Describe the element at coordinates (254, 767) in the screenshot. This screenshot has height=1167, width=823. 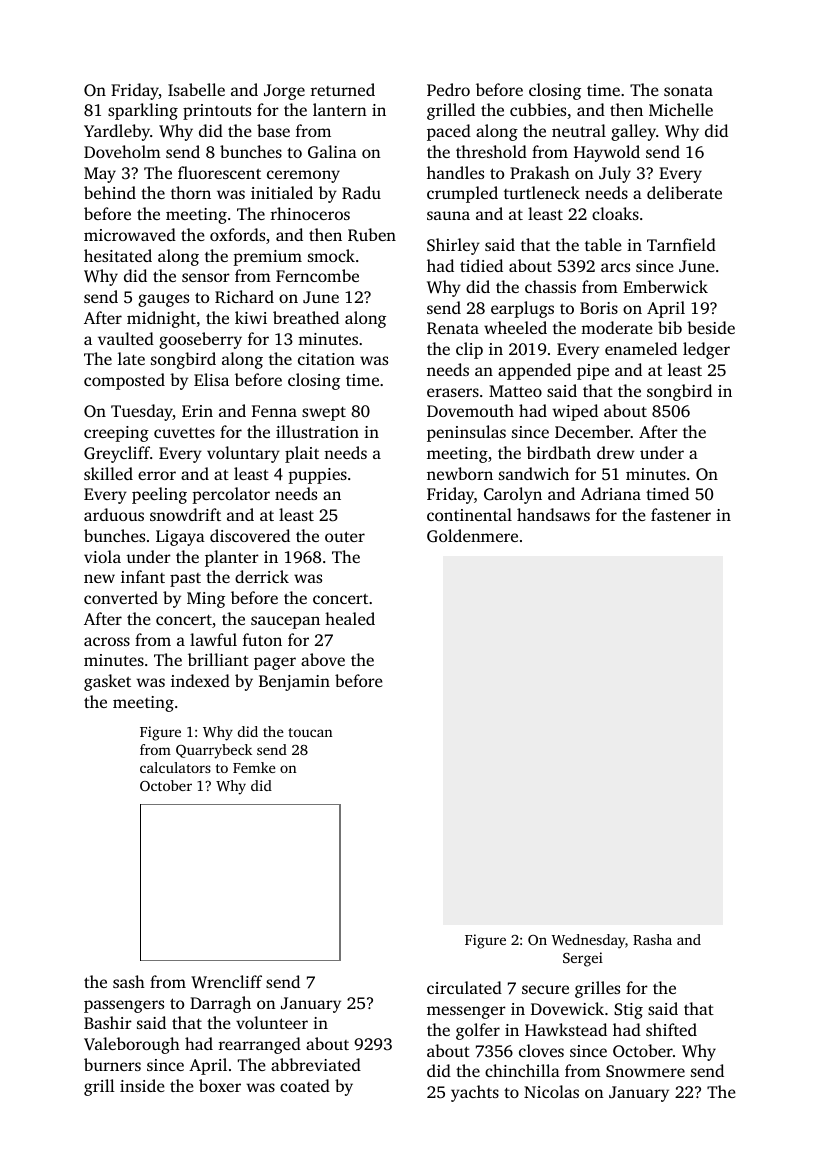
I see `Femke` at that location.
